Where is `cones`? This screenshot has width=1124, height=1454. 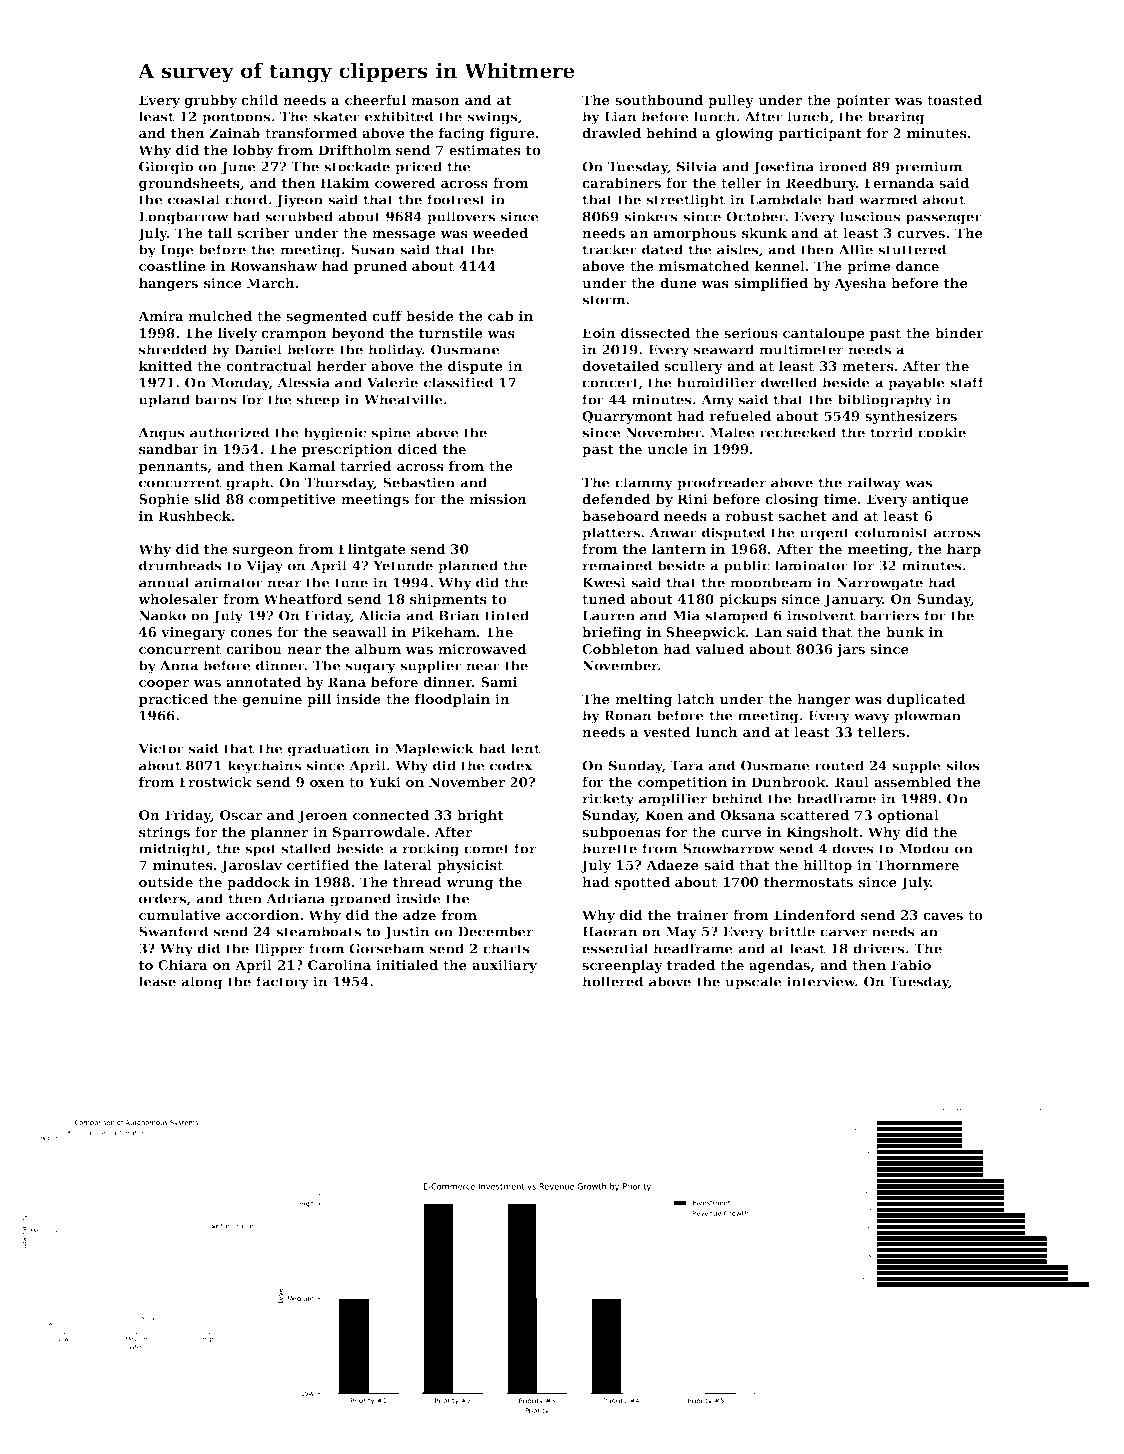
cones is located at coordinates (251, 633).
